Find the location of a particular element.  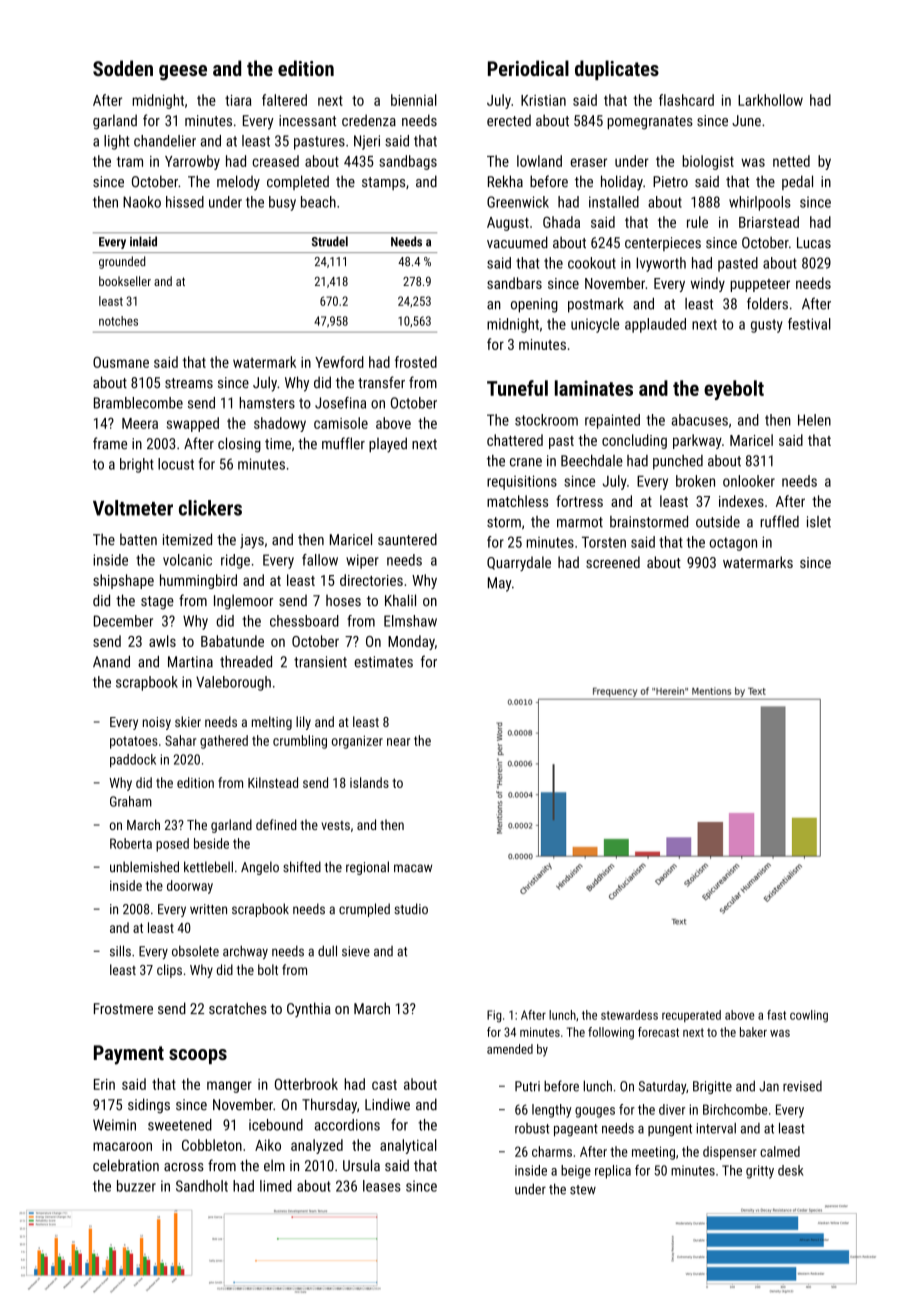

Larkhollow is located at coordinates (770, 100).
